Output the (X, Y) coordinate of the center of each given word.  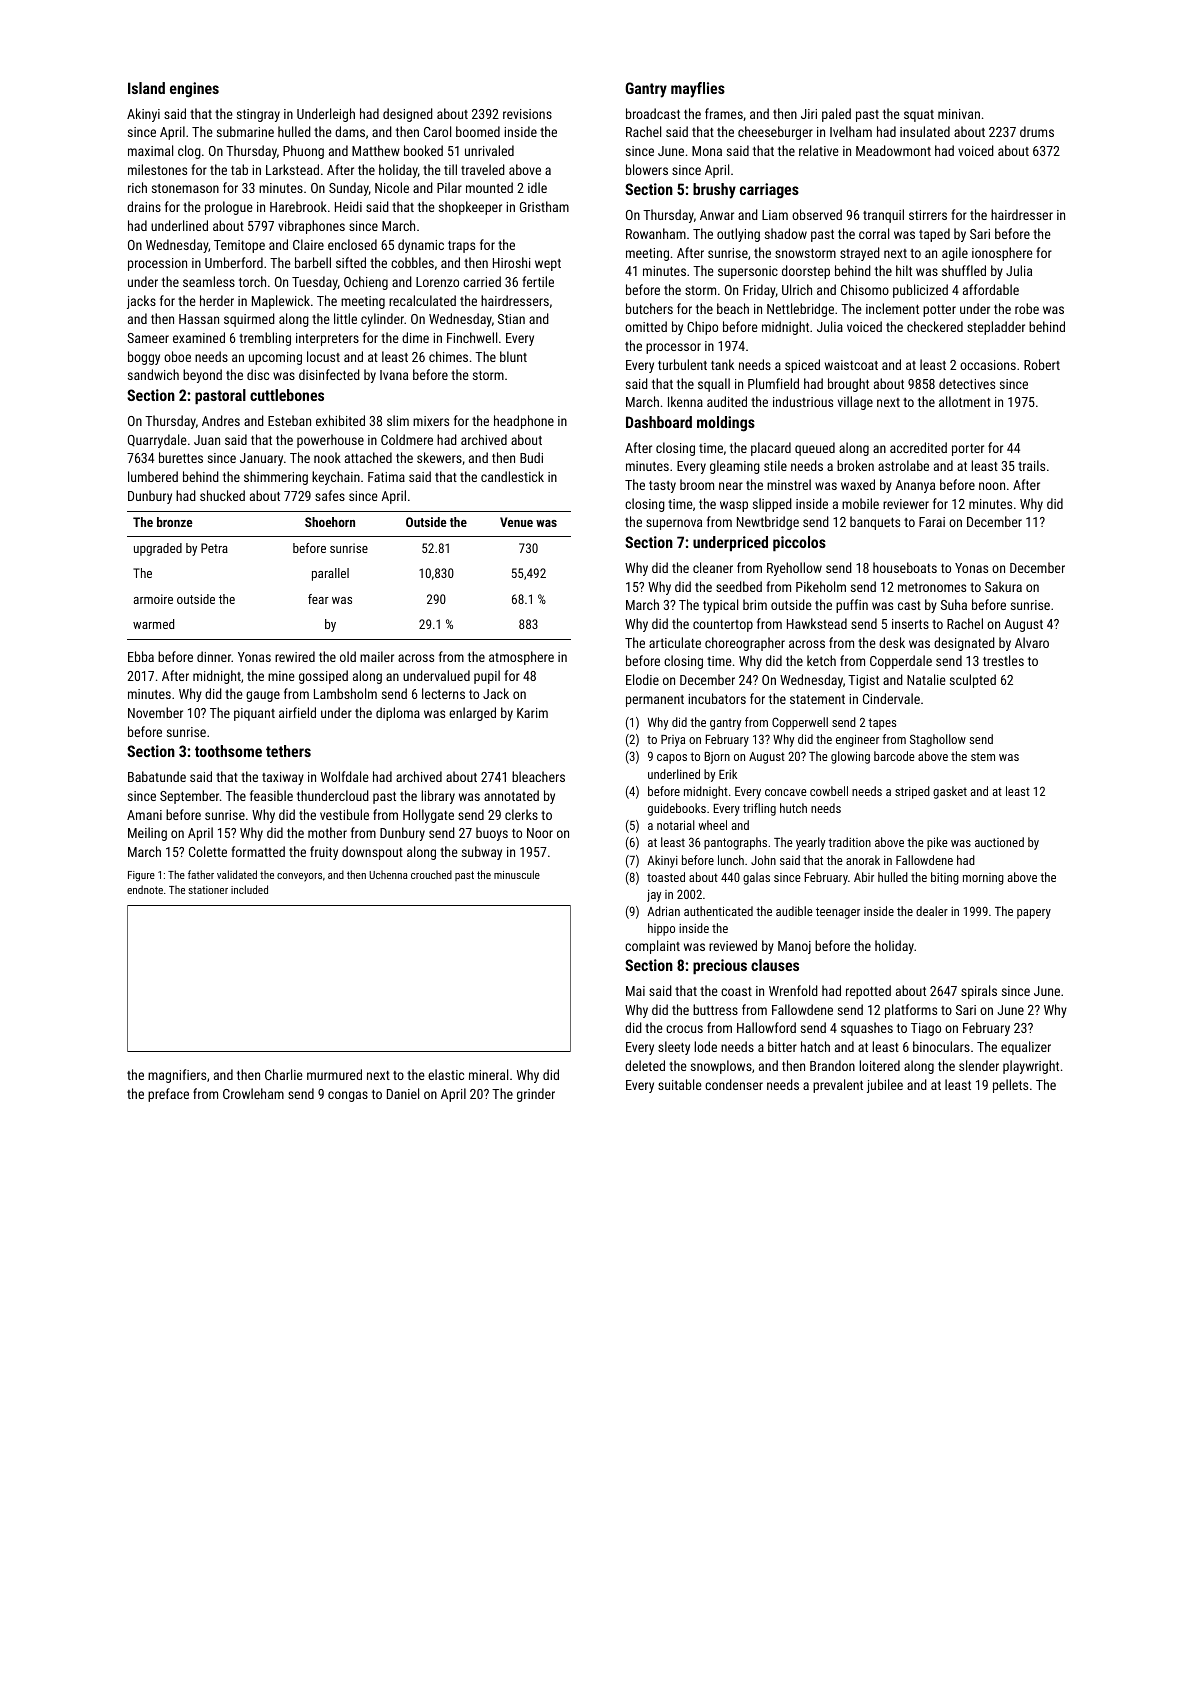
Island (146, 88)
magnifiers (177, 1076)
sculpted (973, 681)
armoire (153, 599)
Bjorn (717, 758)
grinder (536, 1095)
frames (724, 113)
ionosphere (1002, 254)
